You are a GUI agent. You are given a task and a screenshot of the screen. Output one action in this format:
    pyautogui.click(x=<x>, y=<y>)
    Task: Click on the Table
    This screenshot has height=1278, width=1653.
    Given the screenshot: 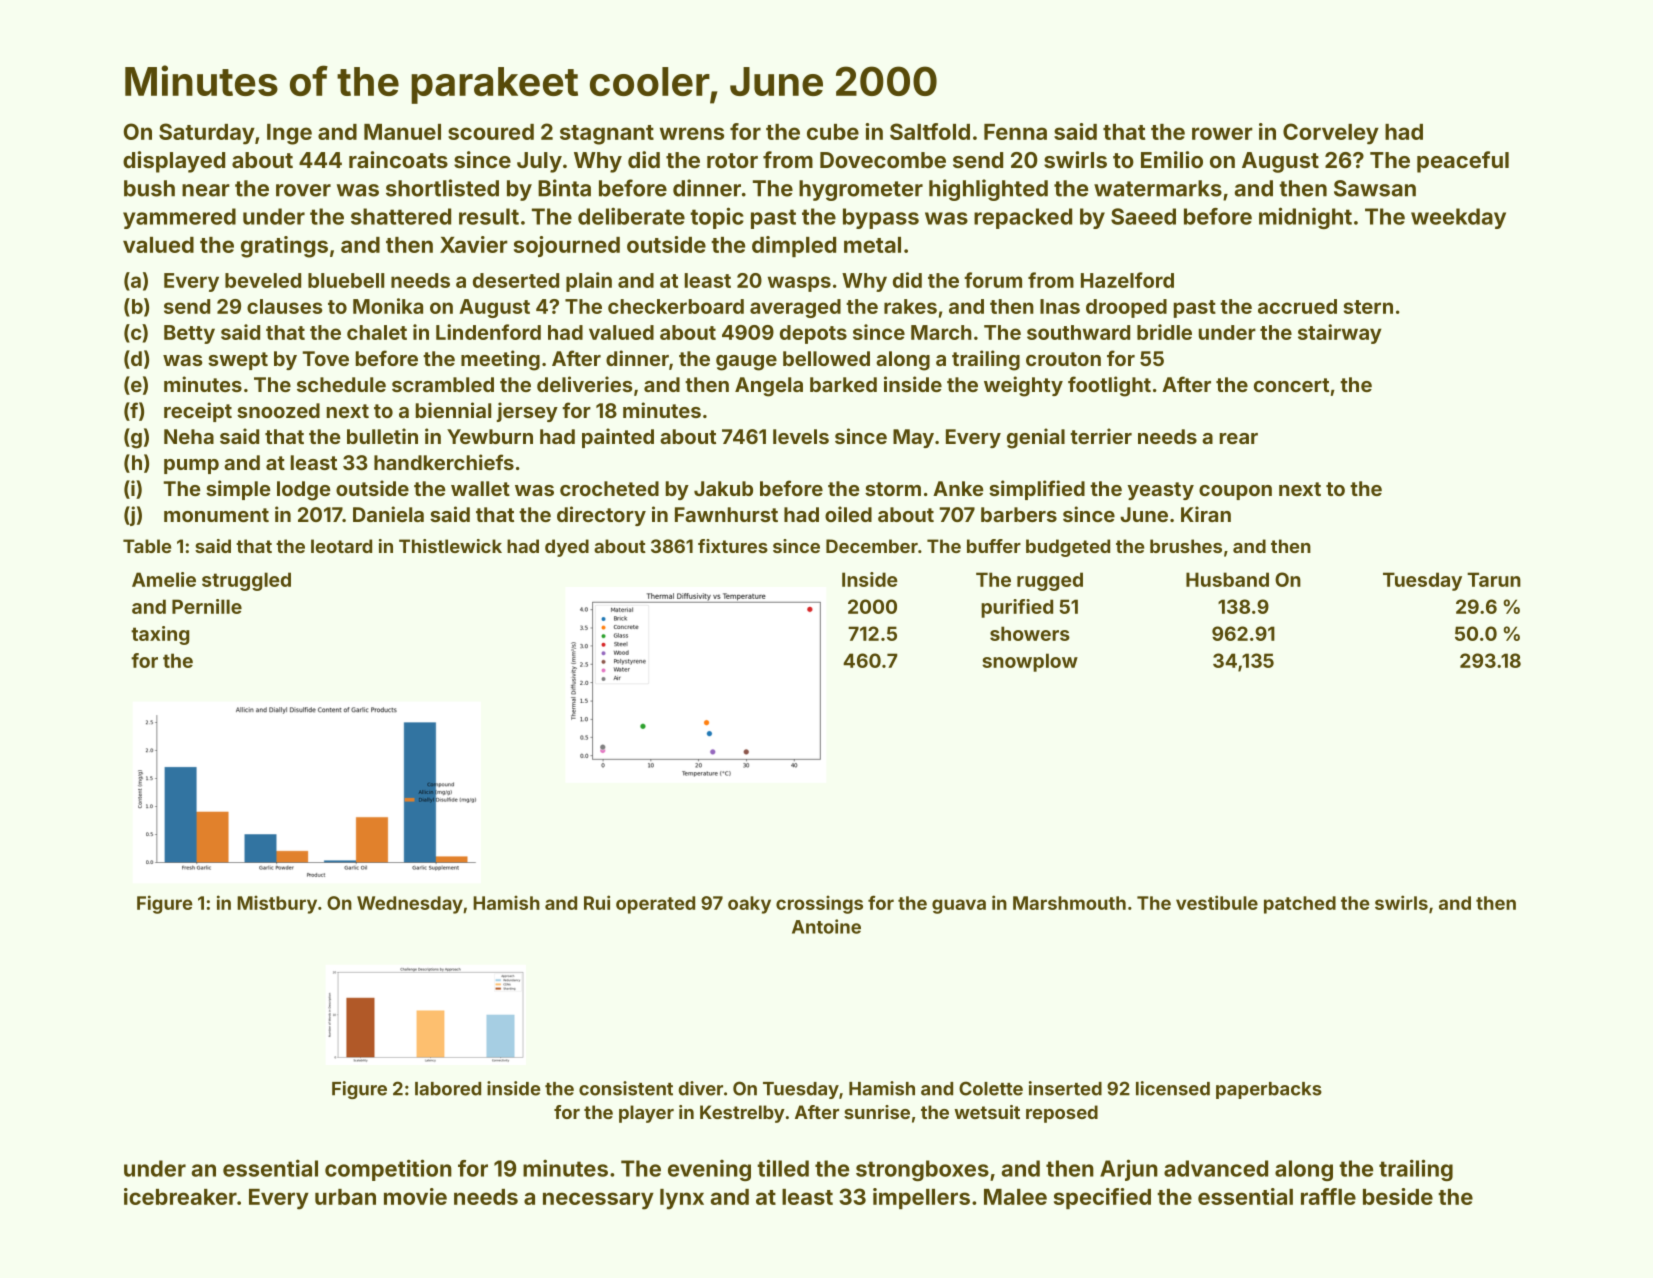 What is the action you would take?
    pyautogui.click(x=147, y=546)
